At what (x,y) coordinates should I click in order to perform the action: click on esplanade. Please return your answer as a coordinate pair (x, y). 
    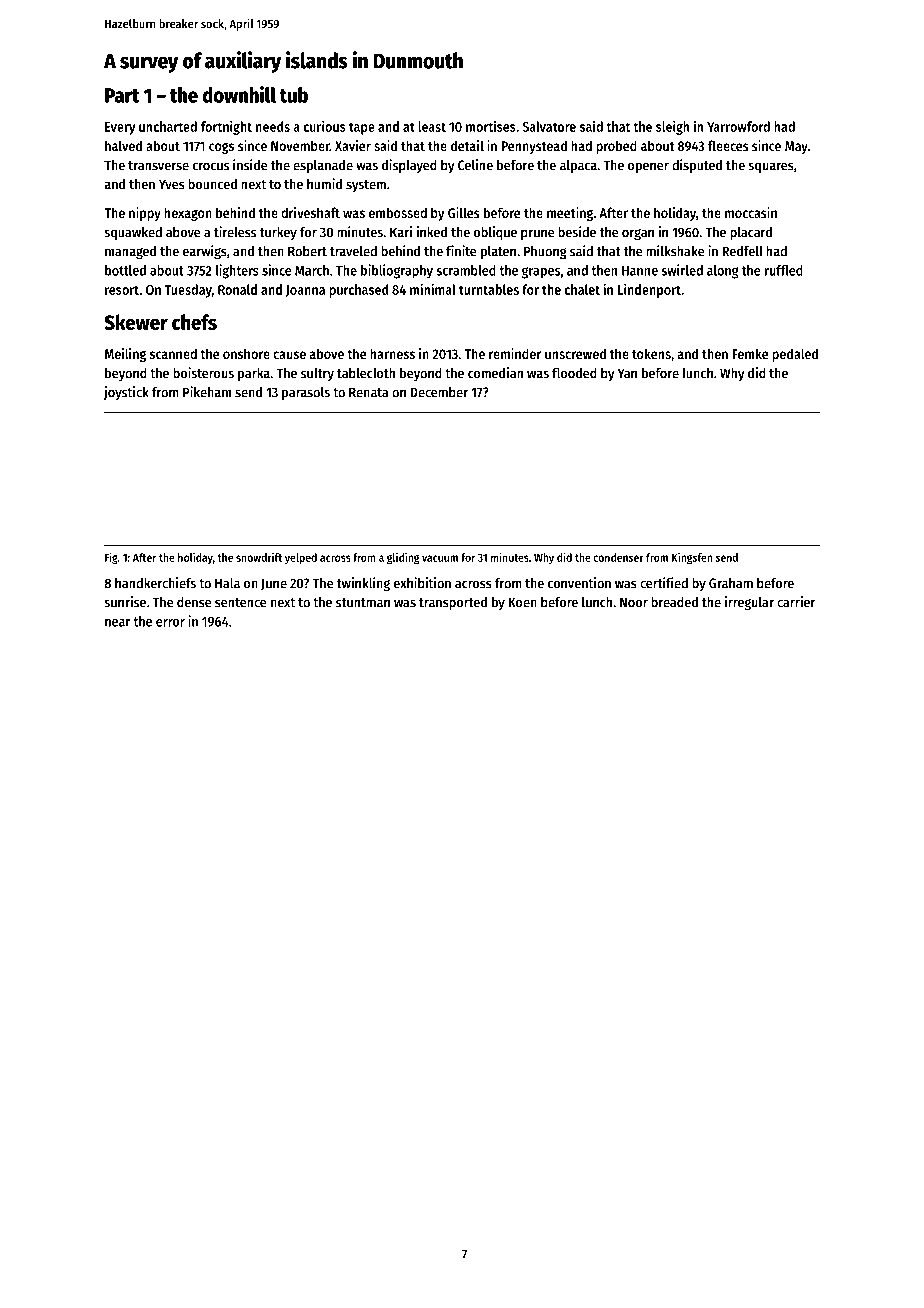
    Looking at the image, I should click on (323, 166).
